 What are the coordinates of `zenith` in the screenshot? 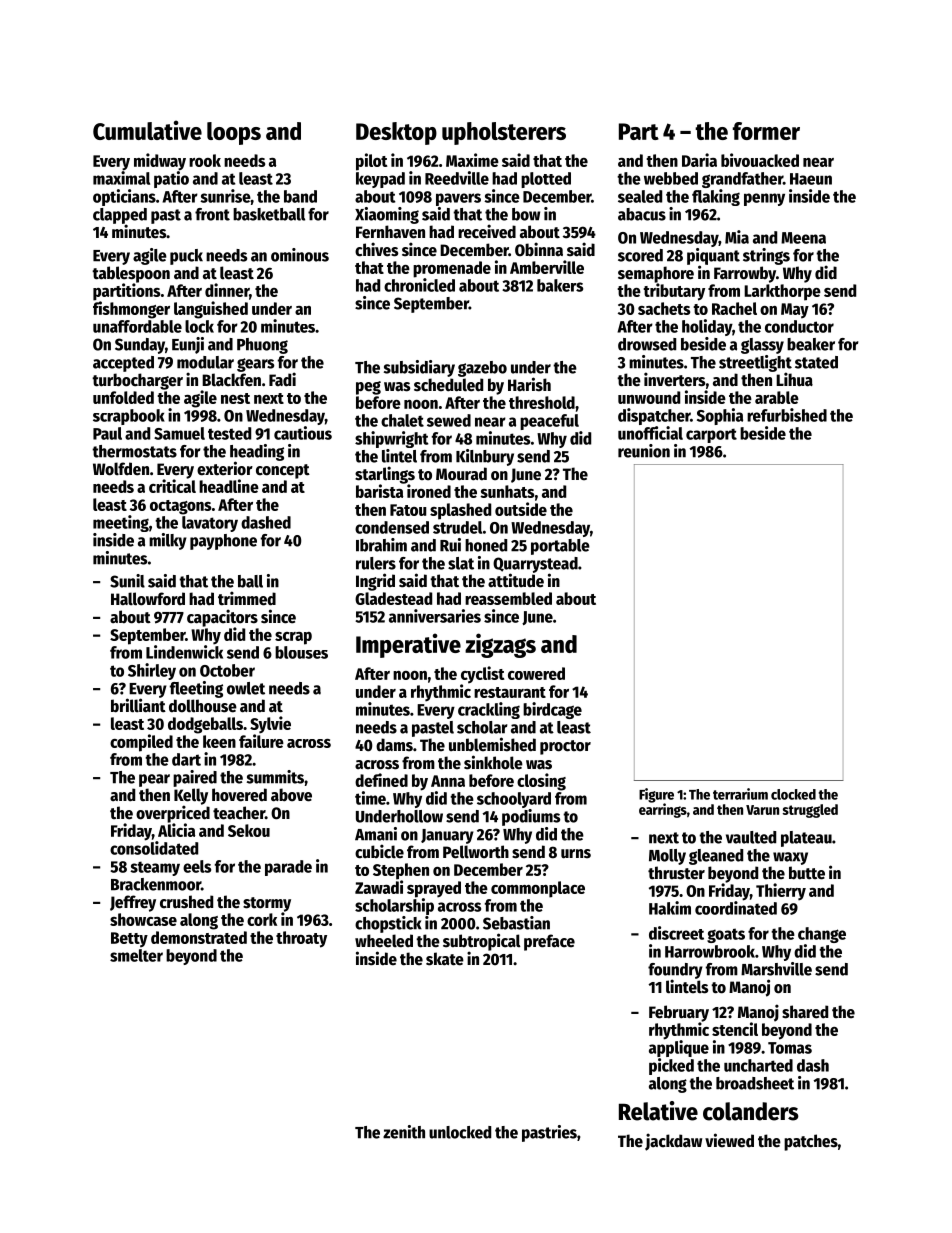 It's located at (404, 1132).
